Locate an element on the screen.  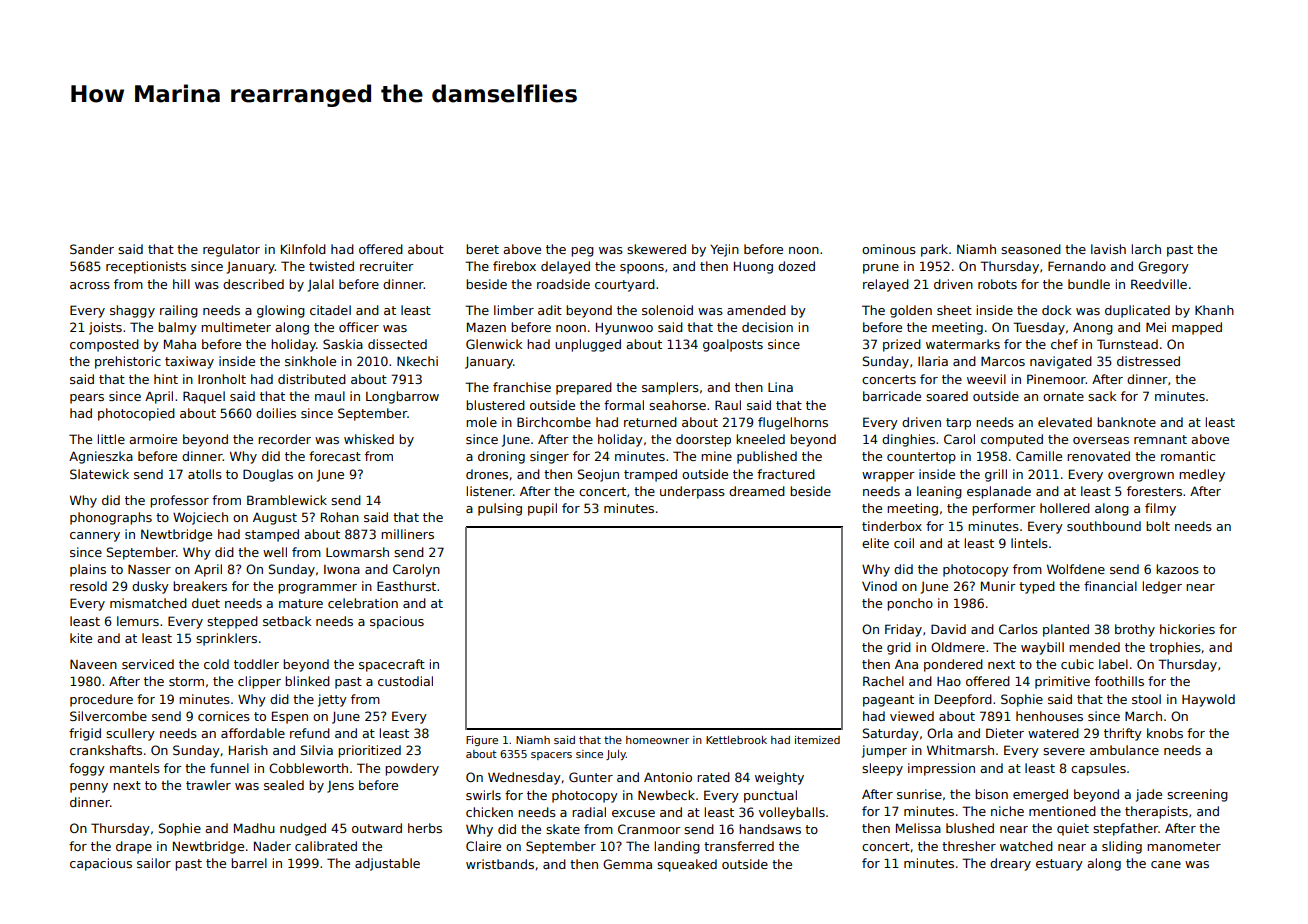
across is located at coordinates (90, 285).
